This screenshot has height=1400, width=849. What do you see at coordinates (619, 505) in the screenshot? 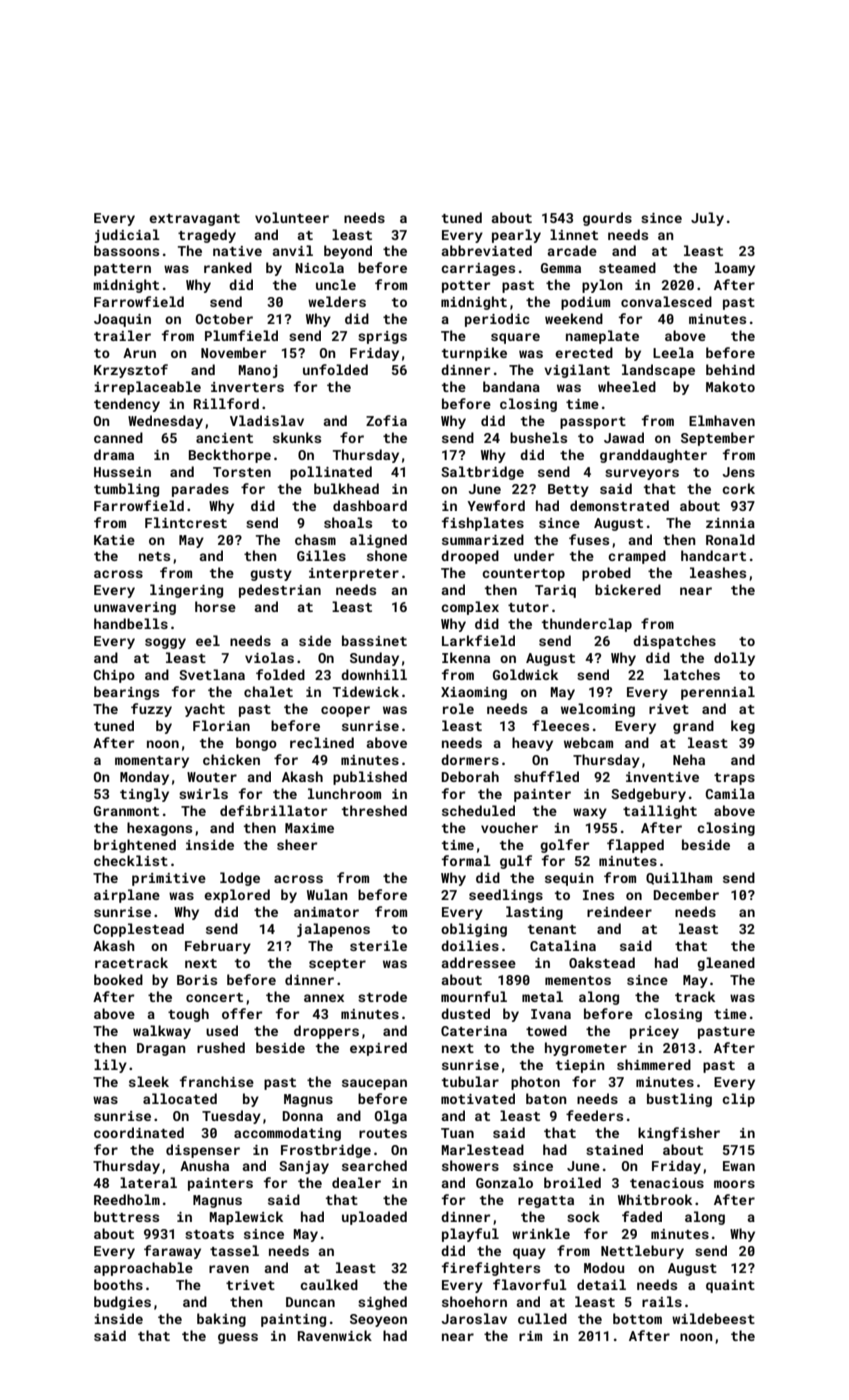
I see `demonstrated` at bounding box center [619, 505].
